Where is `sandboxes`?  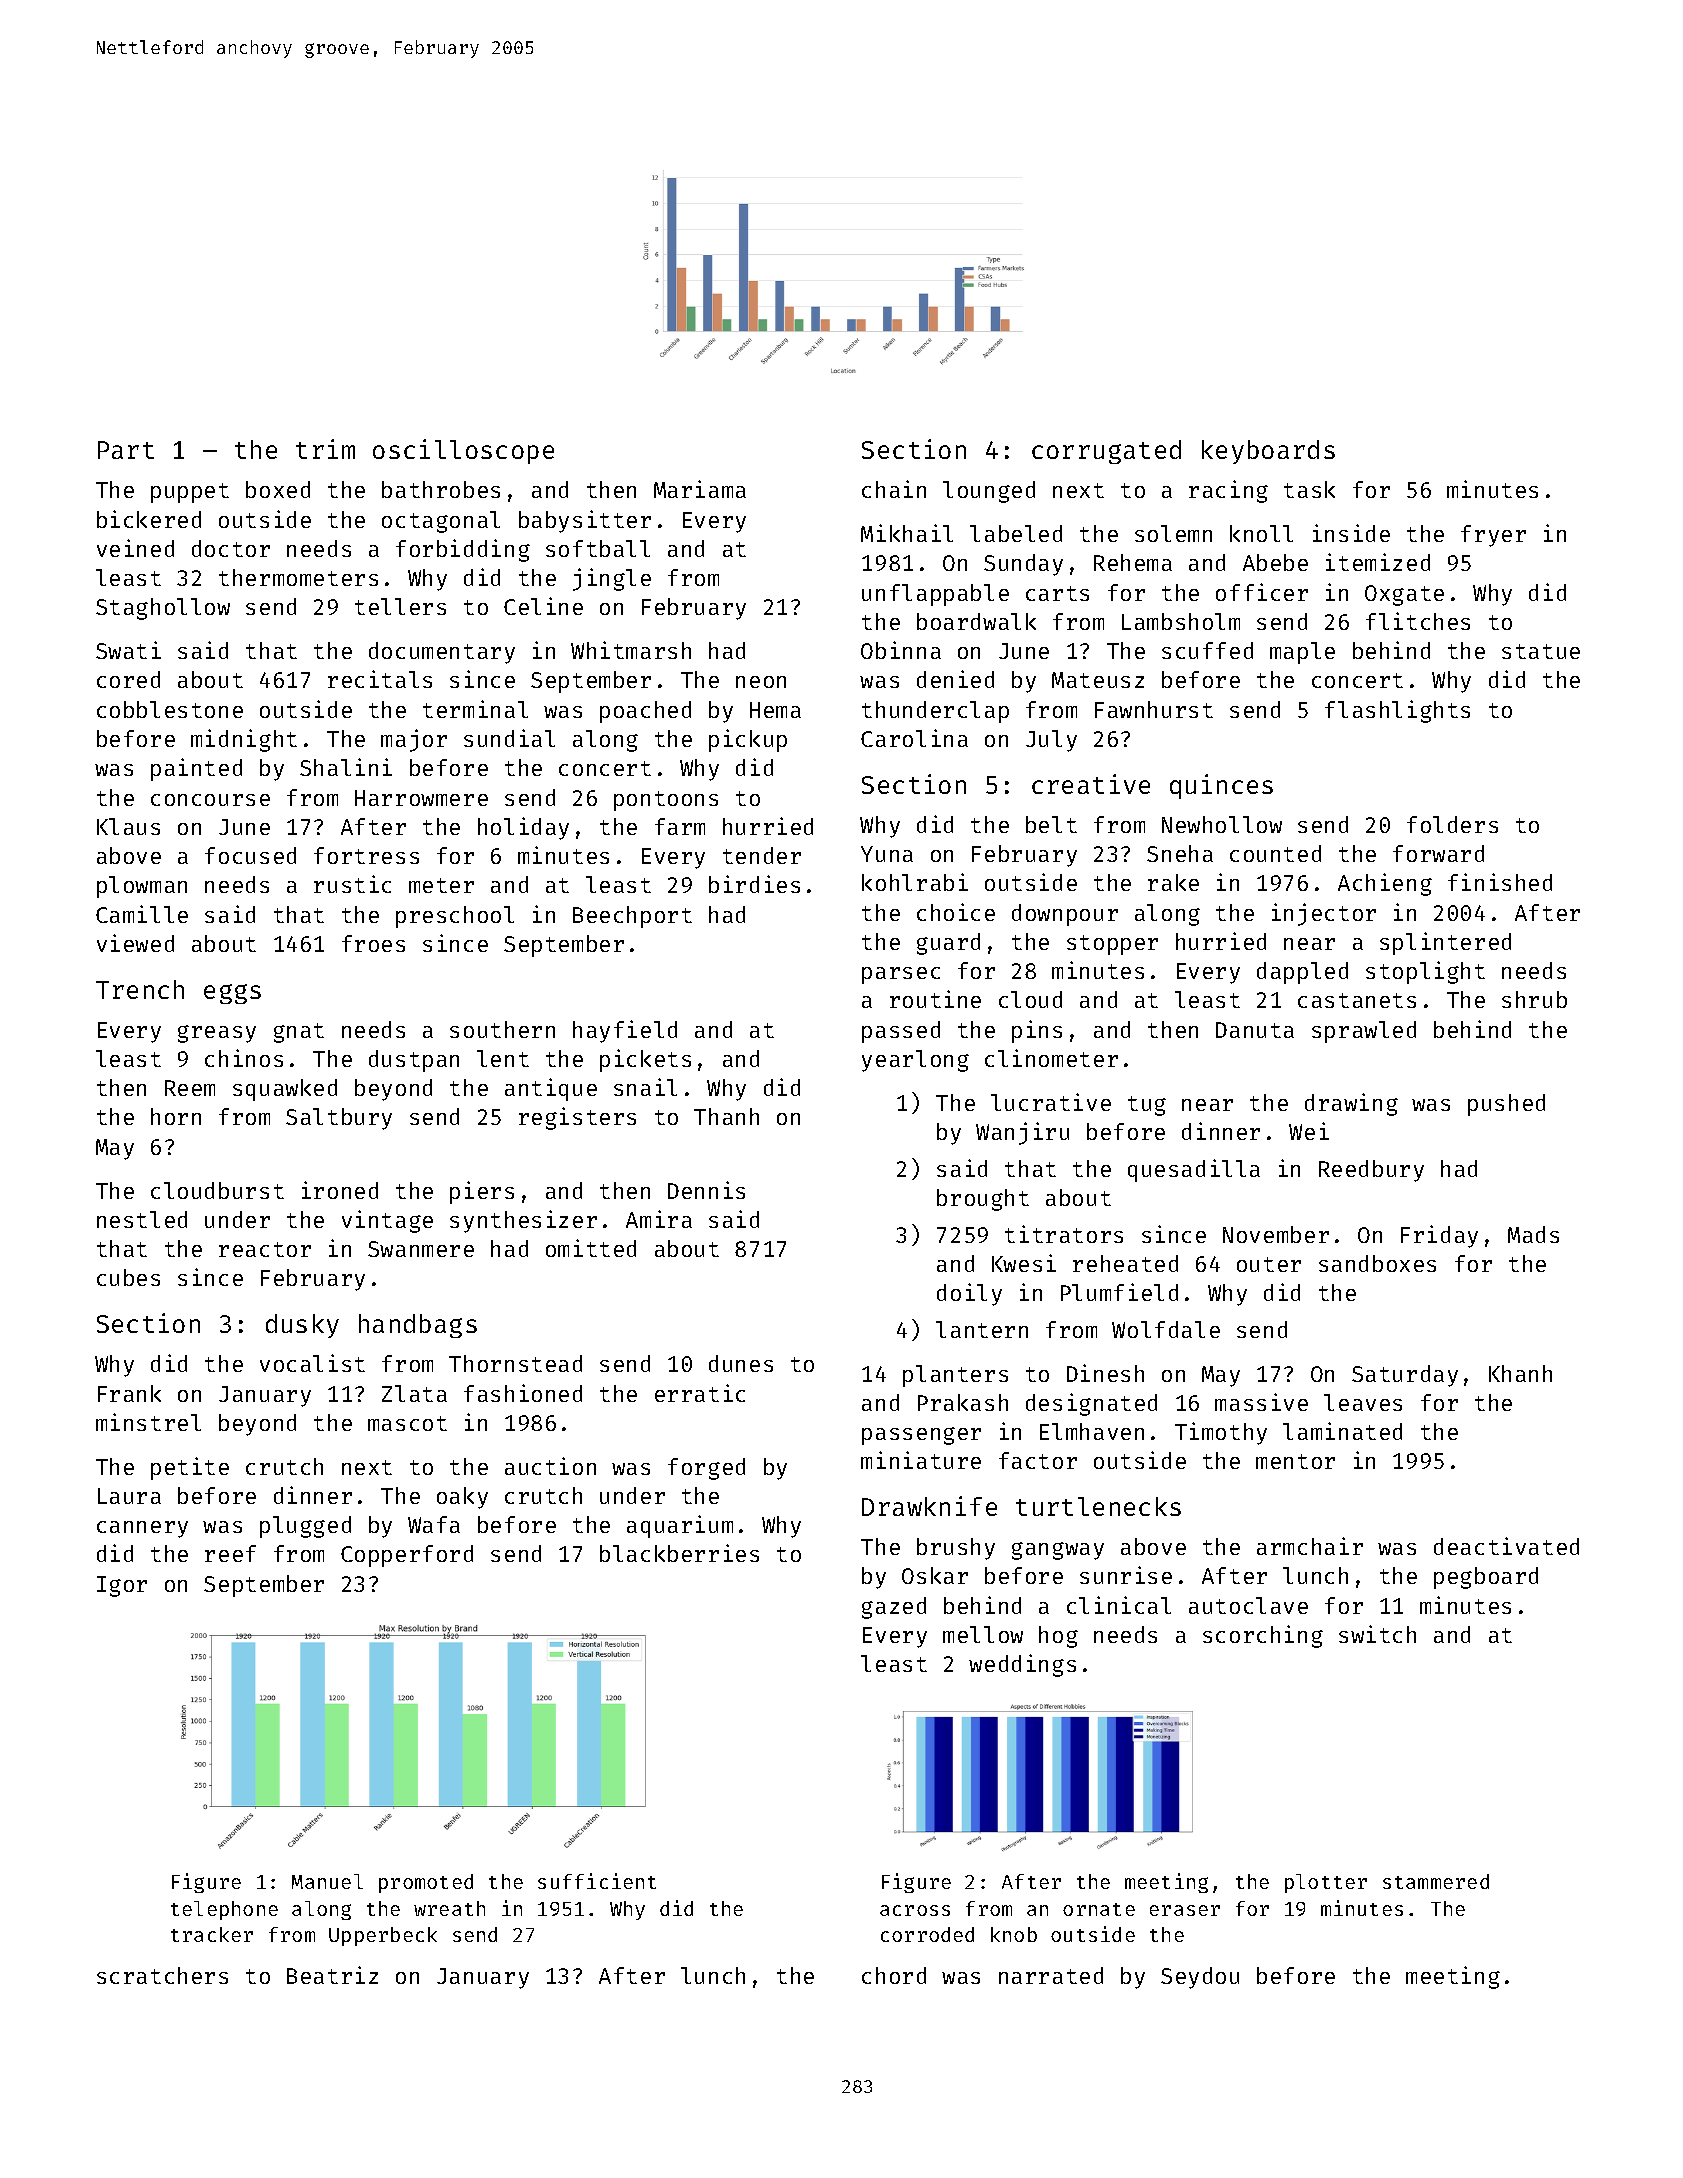 sandboxes is located at coordinates (1377, 1263).
